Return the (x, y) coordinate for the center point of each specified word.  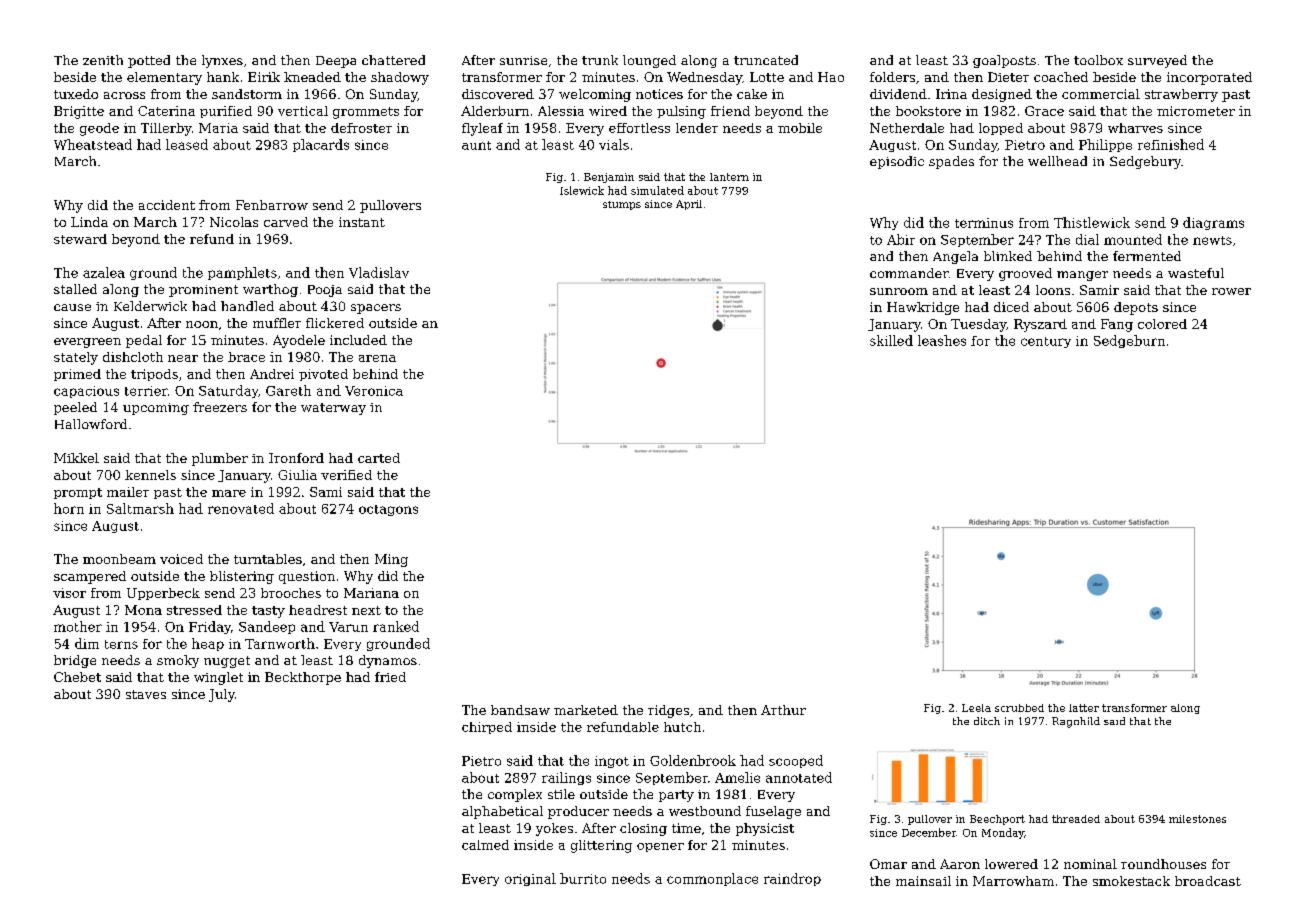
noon (202, 324)
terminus (984, 223)
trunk (600, 60)
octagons (388, 510)
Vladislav (379, 272)
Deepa (336, 62)
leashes (942, 340)
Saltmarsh (140, 508)
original (530, 879)
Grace (1044, 111)
